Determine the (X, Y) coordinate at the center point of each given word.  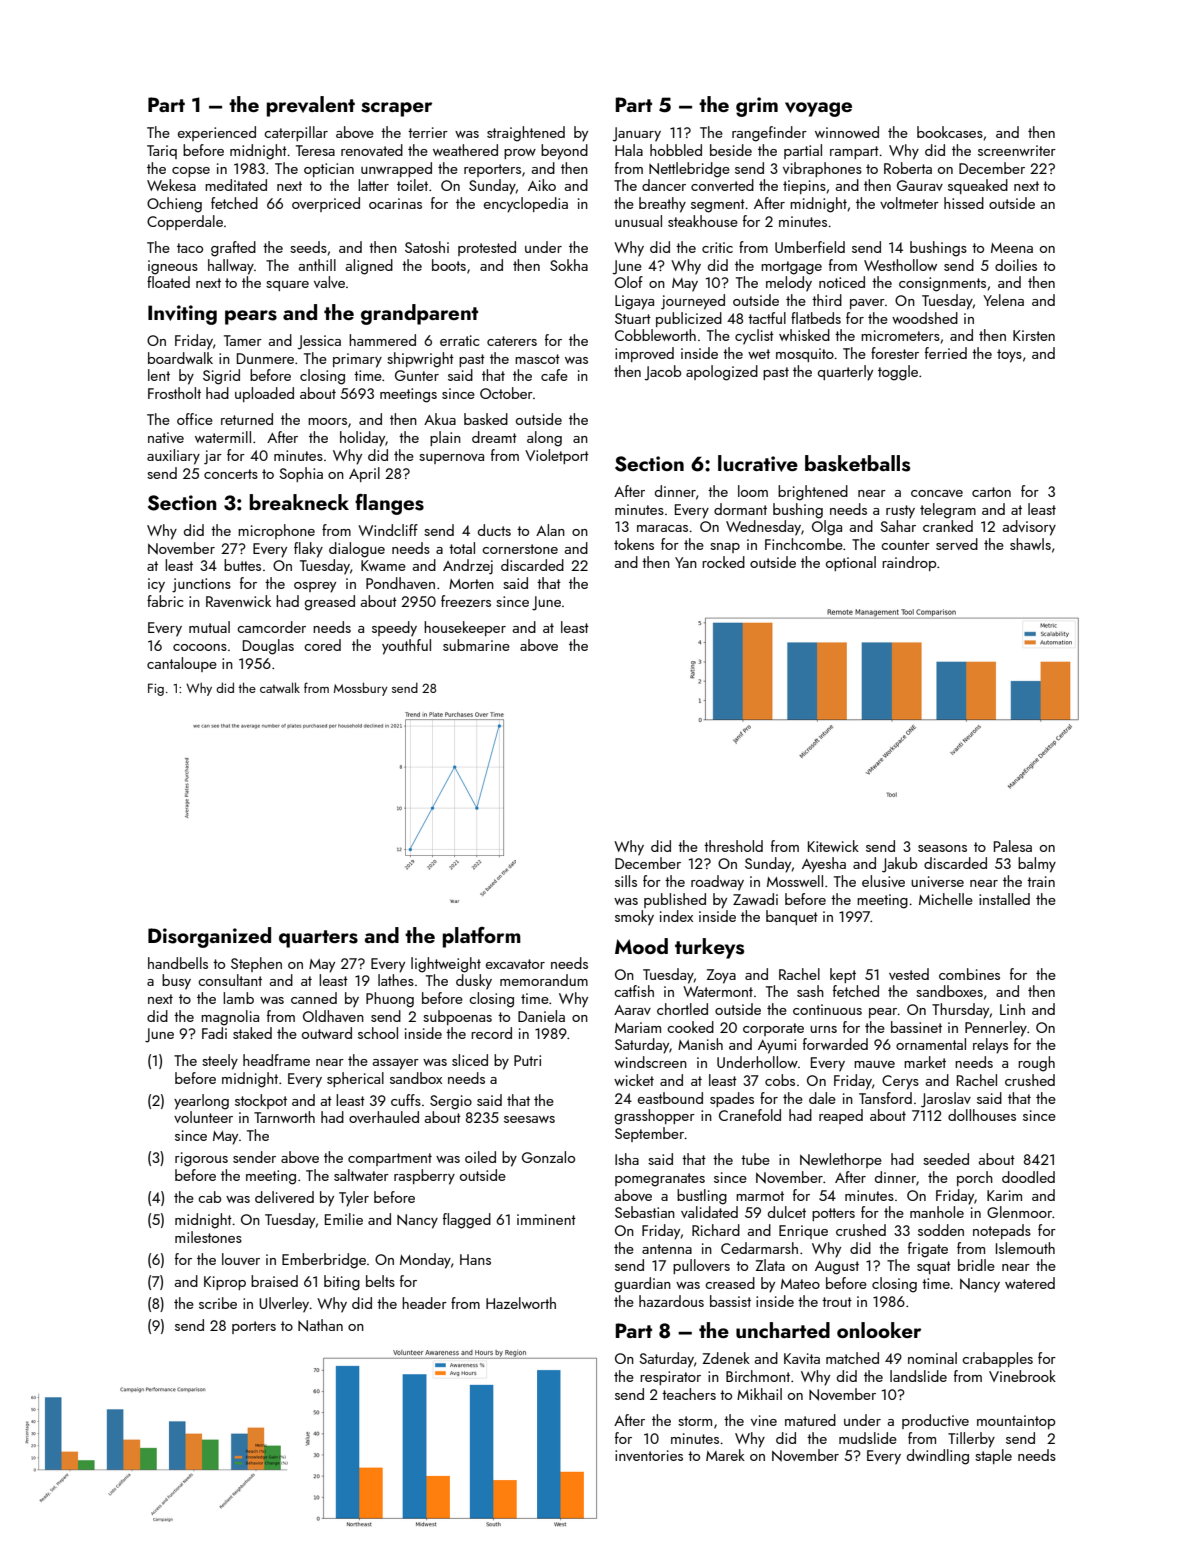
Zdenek (726, 1358)
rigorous (201, 1159)
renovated (372, 150)
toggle (898, 373)
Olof (629, 282)
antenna (667, 1249)
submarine (476, 645)
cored (322, 645)
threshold (733, 846)
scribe (218, 1303)
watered (1030, 1283)
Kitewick (833, 846)
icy (156, 585)
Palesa (1013, 846)
